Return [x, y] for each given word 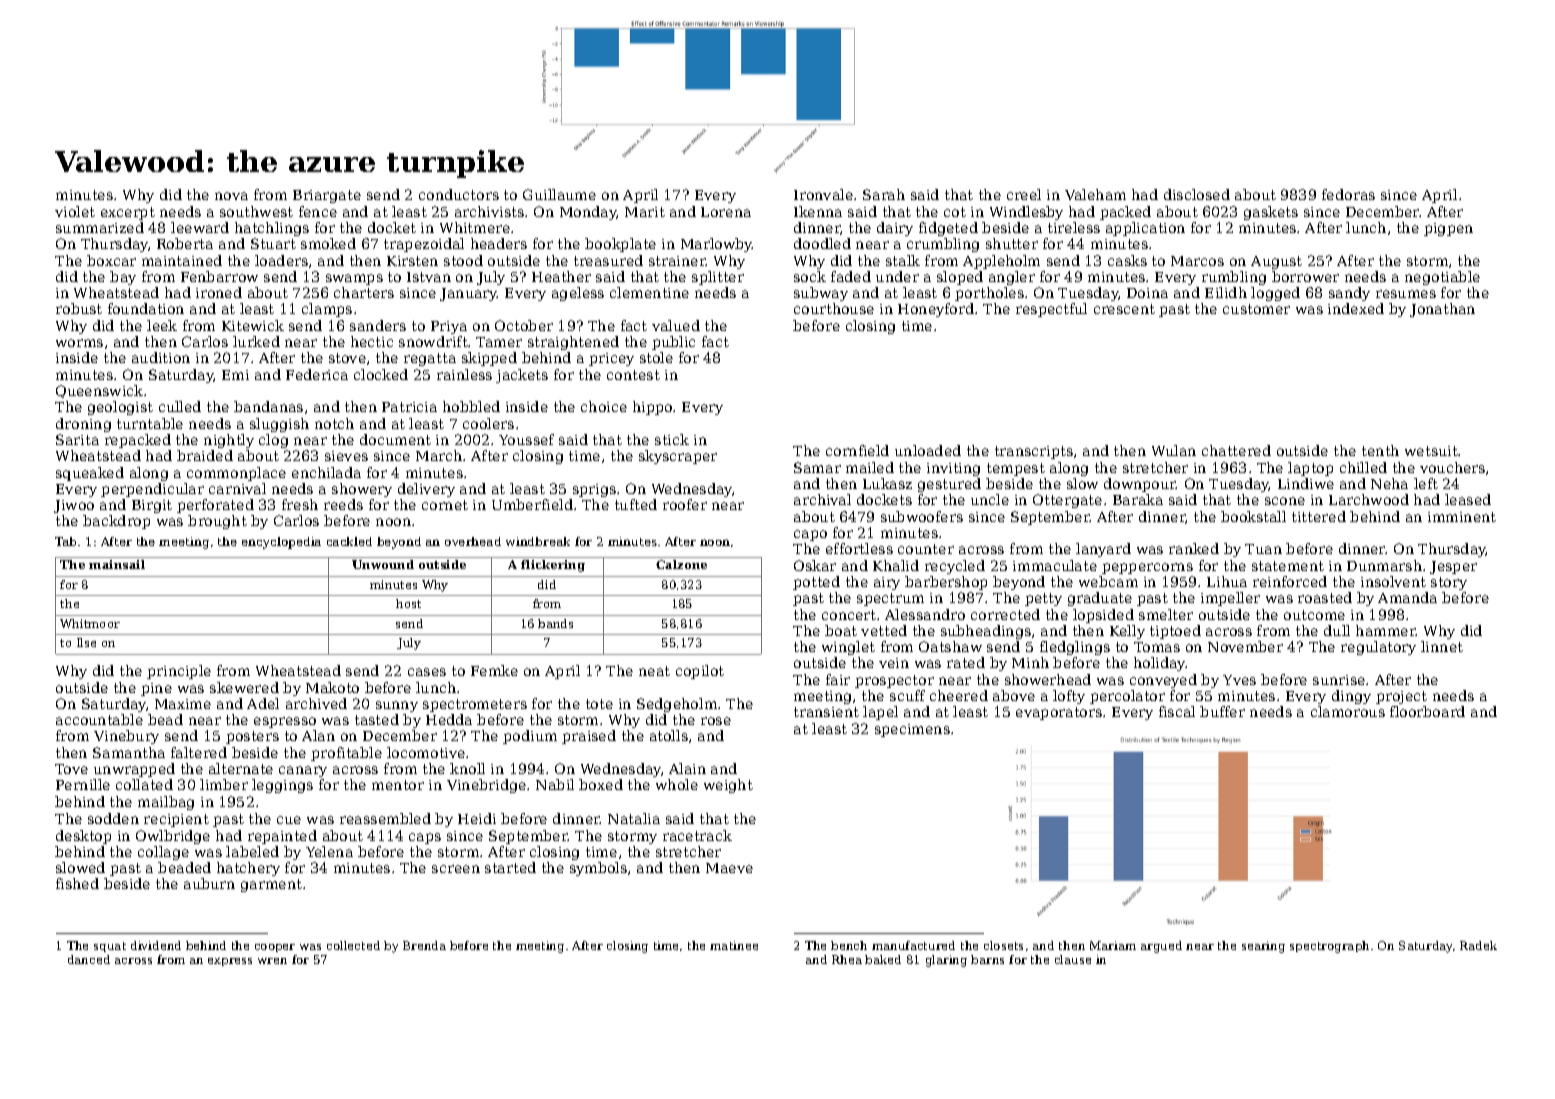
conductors [459, 194]
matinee [734, 945]
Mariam [1113, 945]
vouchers [1452, 467]
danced [89, 959]
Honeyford [936, 310]
